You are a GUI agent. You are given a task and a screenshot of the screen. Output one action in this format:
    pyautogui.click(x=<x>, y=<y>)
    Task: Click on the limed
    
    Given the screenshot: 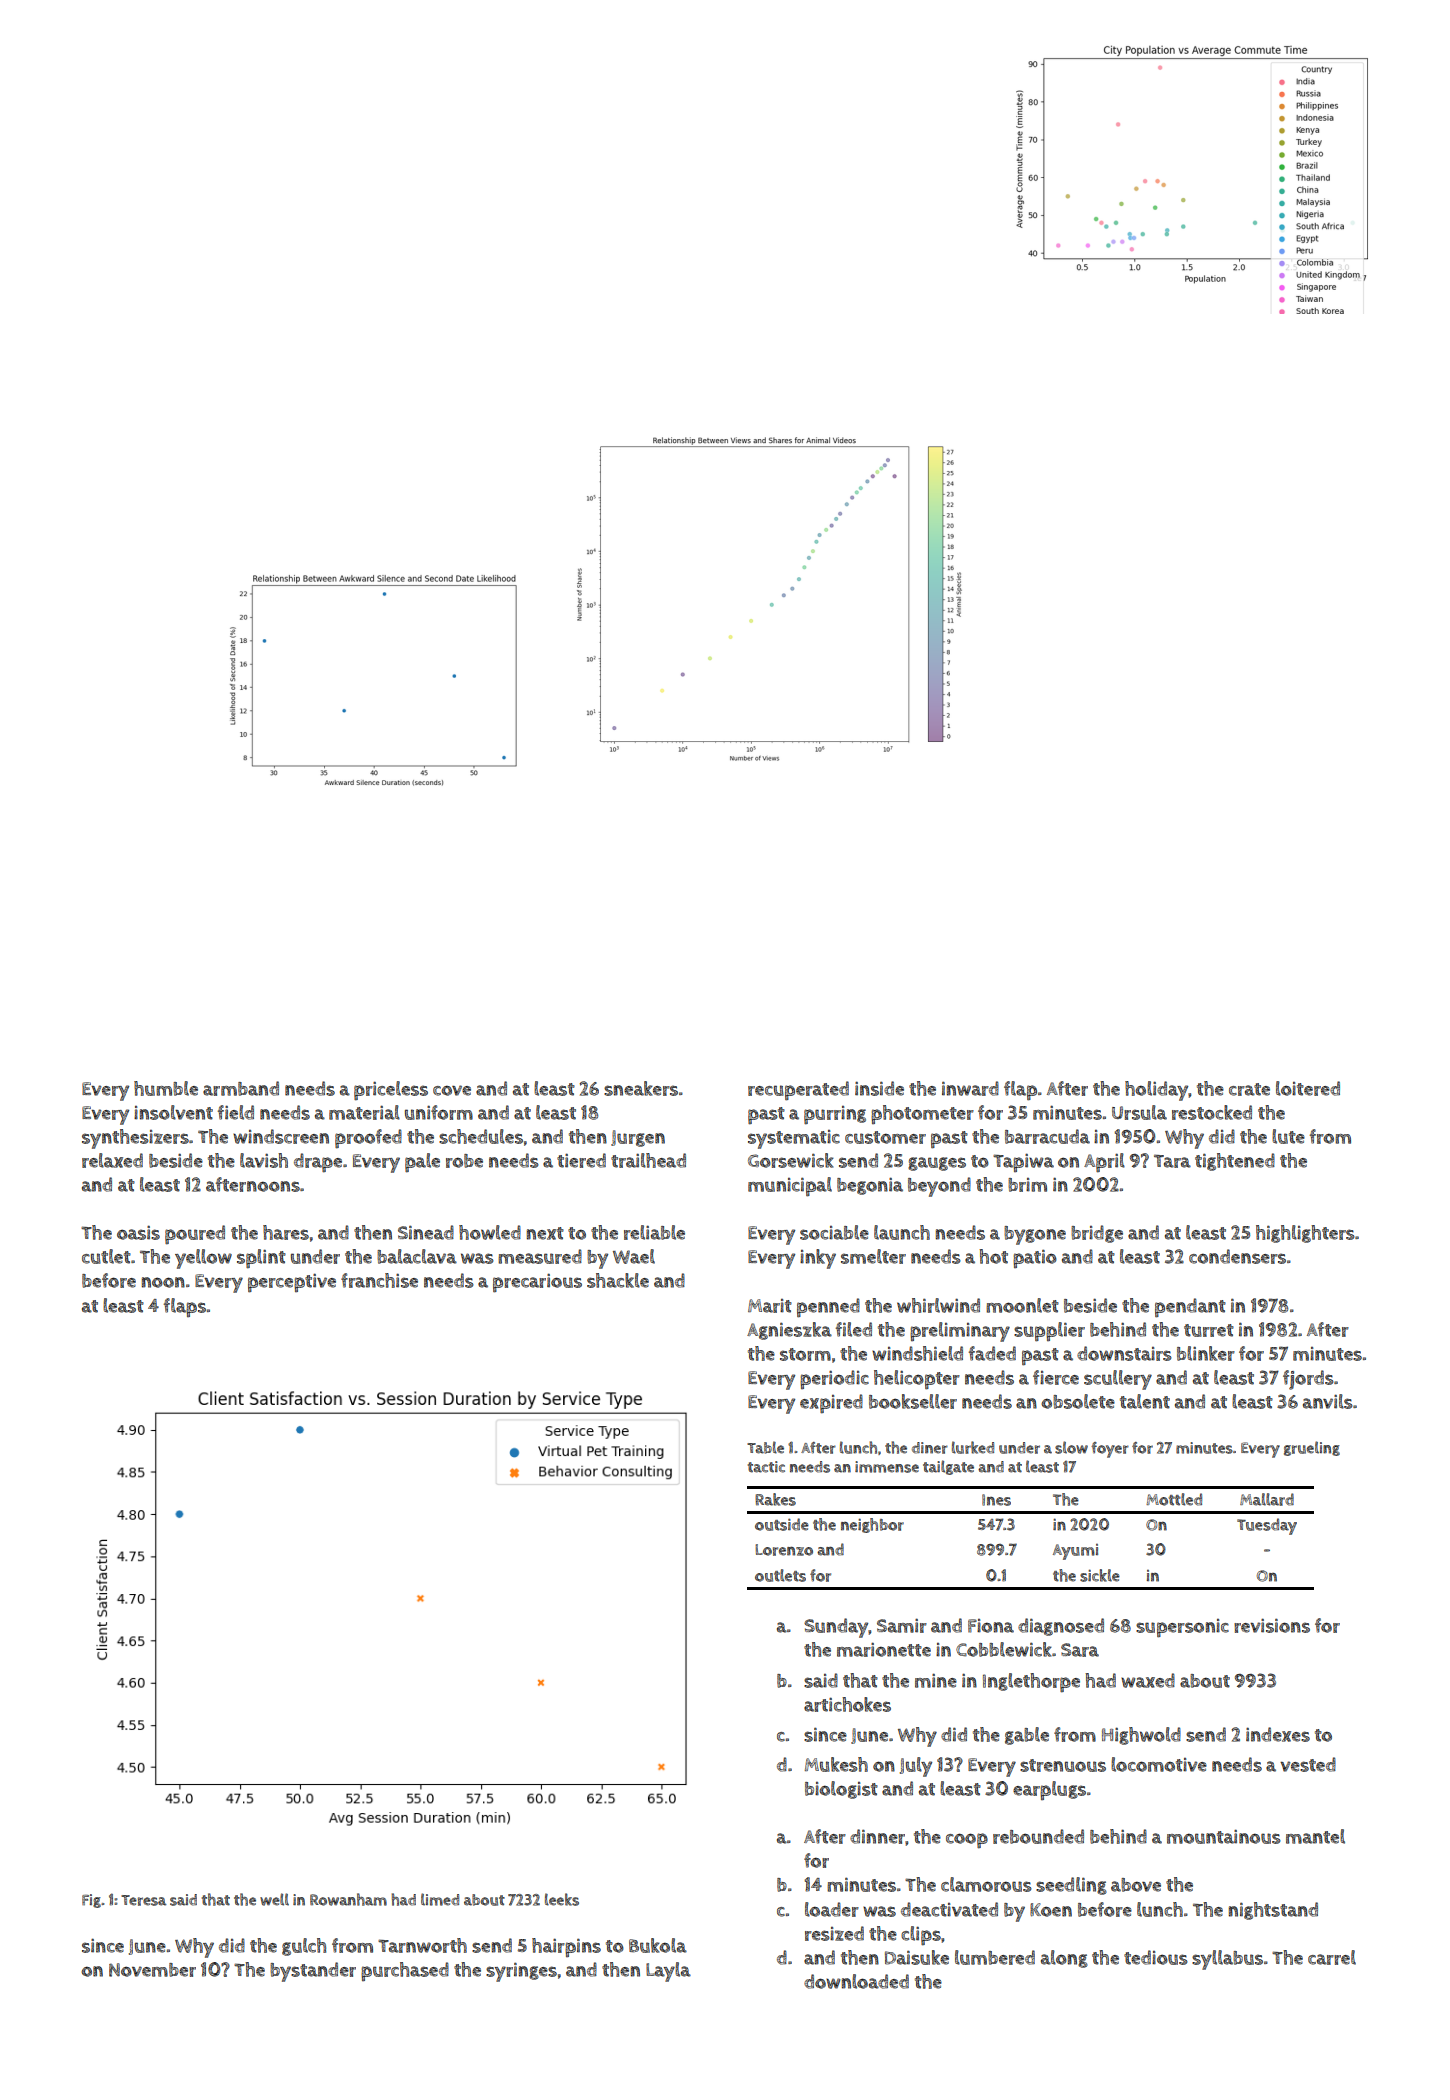 What is the action you would take?
    pyautogui.click(x=440, y=1899)
